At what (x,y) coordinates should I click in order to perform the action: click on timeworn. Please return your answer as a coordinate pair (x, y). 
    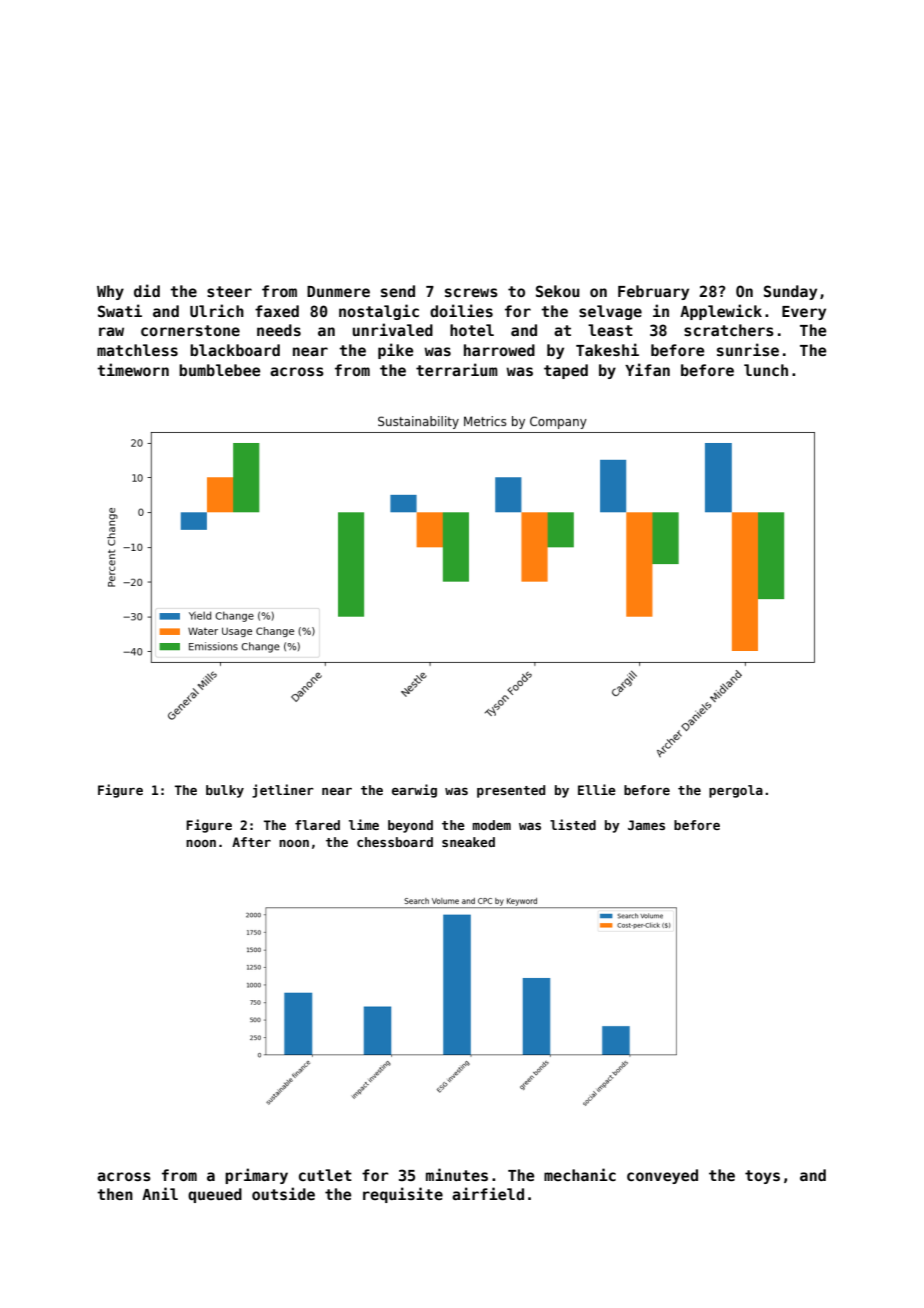
    Looking at the image, I should click on (133, 369).
